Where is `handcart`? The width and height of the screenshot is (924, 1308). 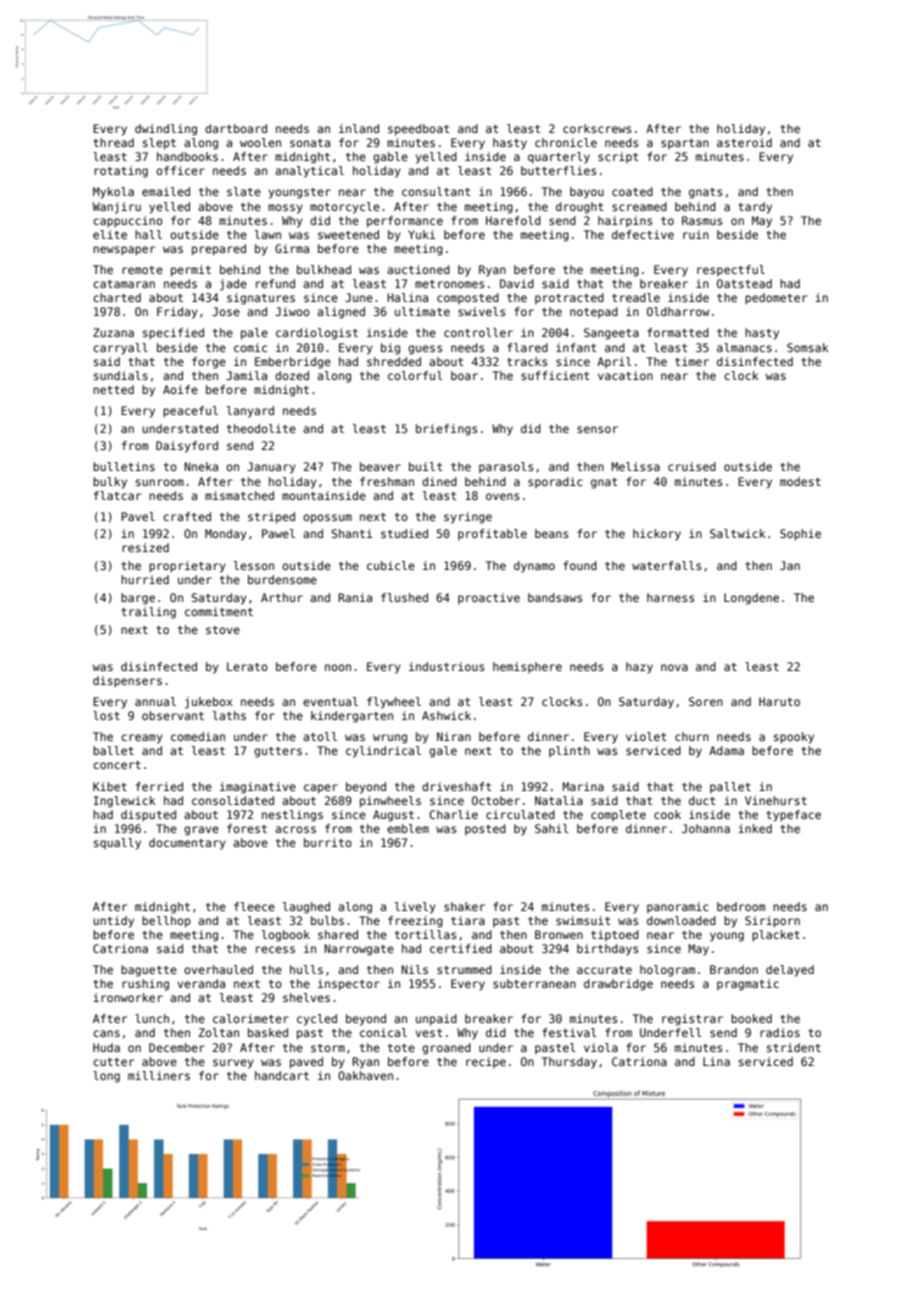 handcart is located at coordinates (282, 1075).
